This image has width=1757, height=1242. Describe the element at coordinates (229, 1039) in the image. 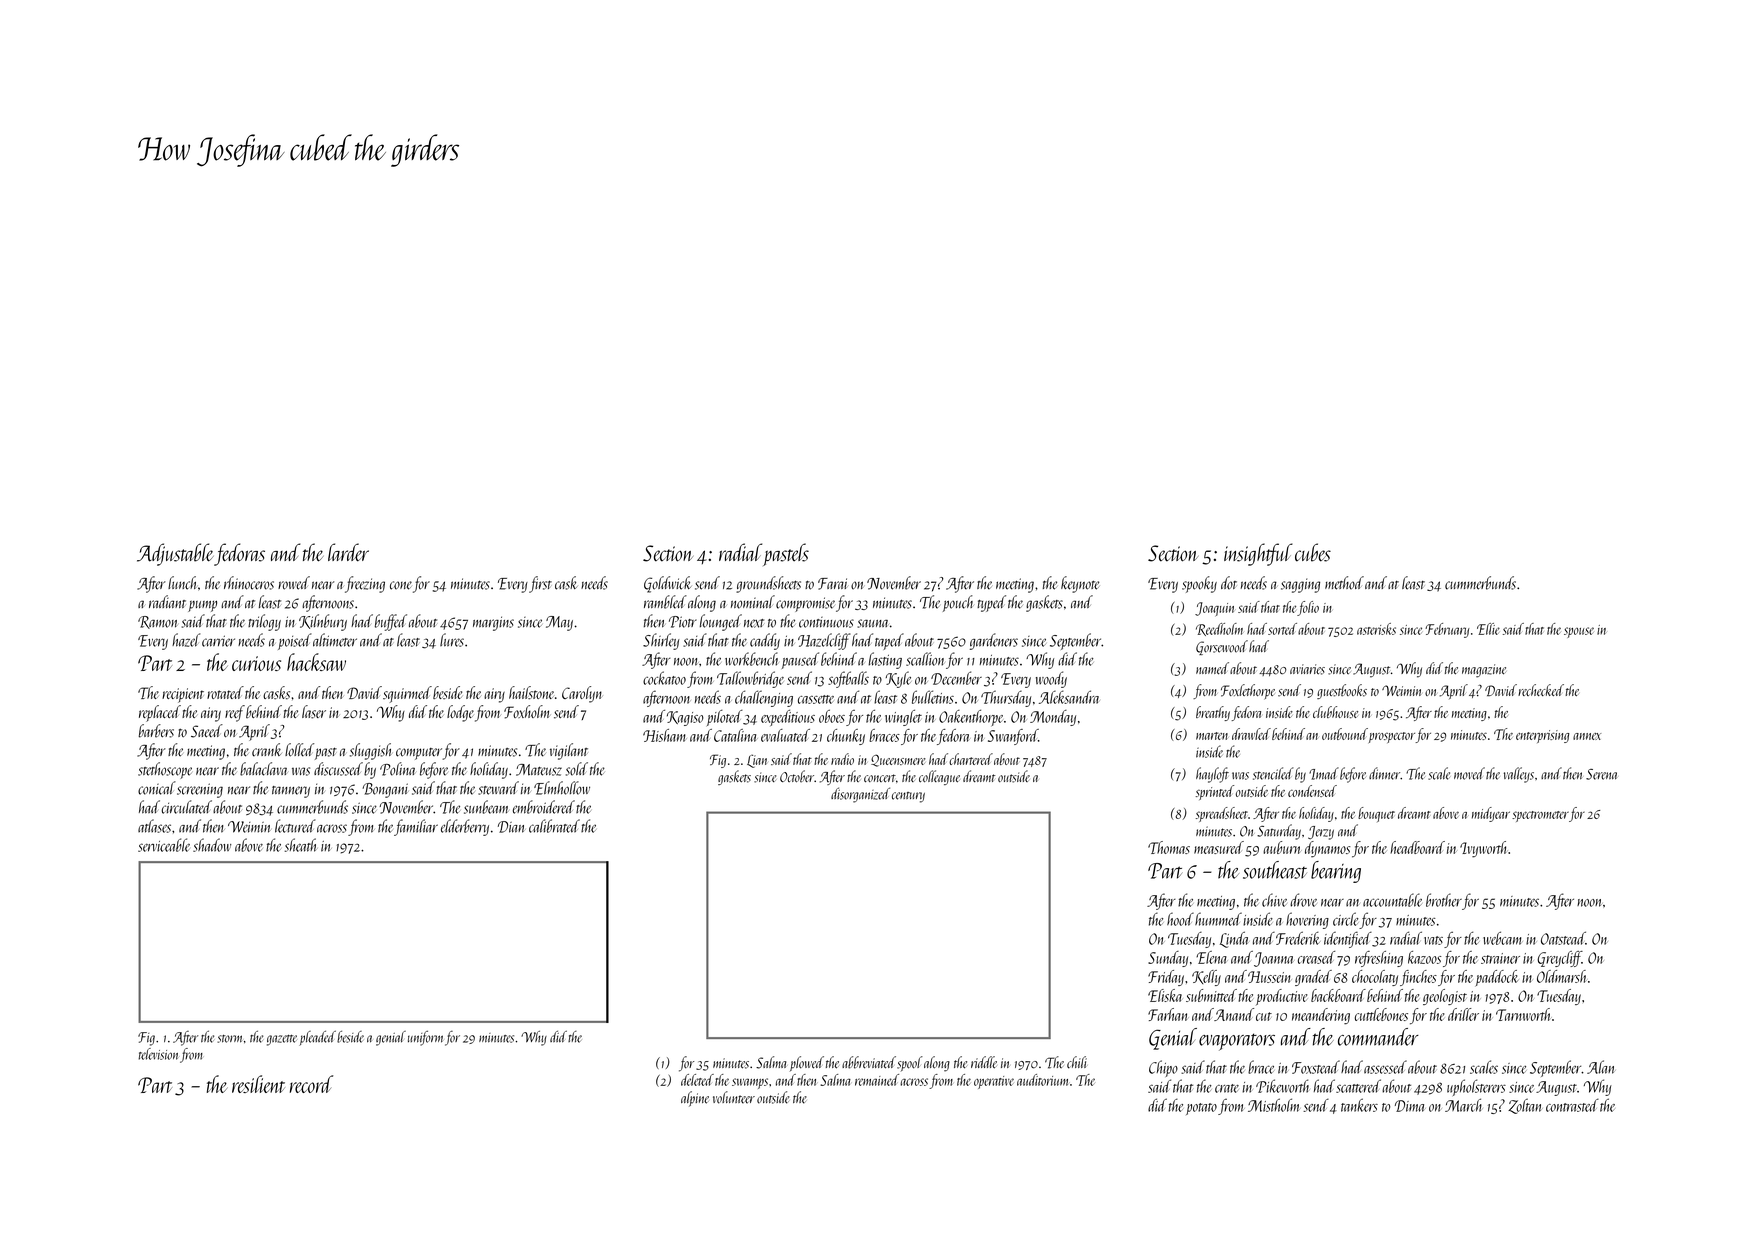

I see `storm` at that location.
